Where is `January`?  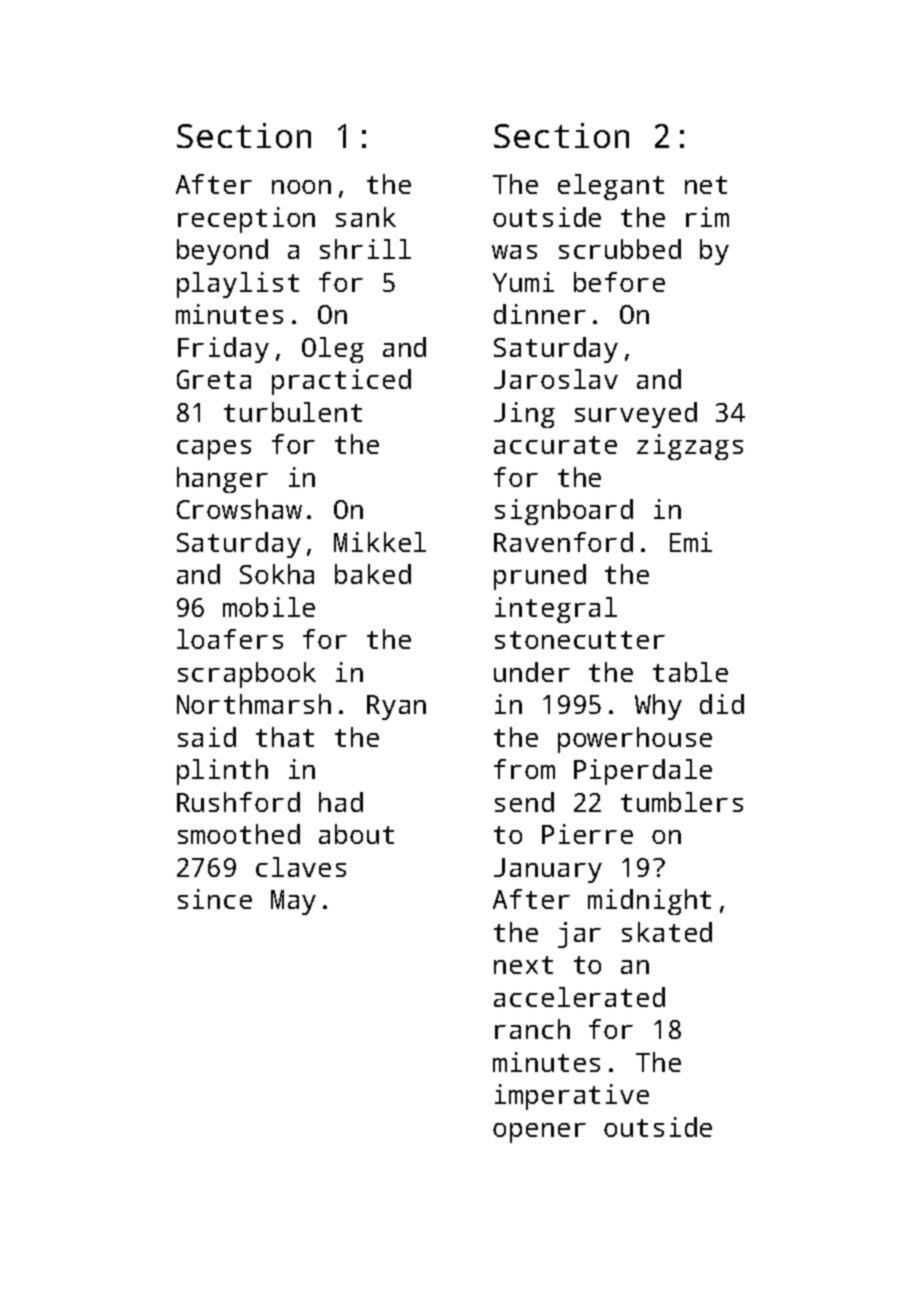 January is located at coordinates (548, 870).
